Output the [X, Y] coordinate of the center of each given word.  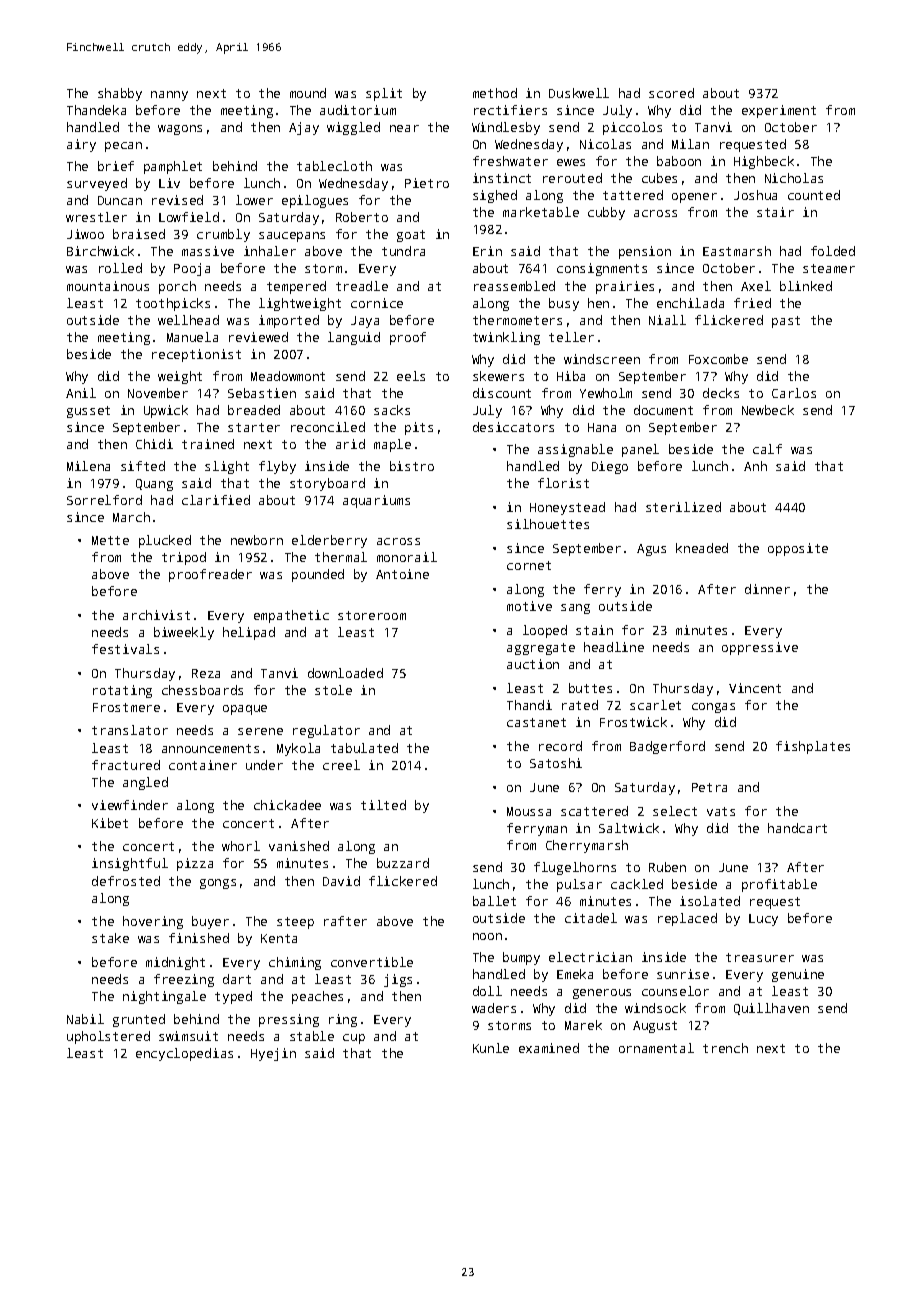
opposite [798, 549]
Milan [690, 144]
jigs [398, 980]
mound [308, 93]
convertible [372, 962]
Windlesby [506, 128]
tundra [403, 251]
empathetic [291, 616]
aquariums [376, 501]
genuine [798, 975]
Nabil [85, 1019]
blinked [806, 286]
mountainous [108, 286]
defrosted [126, 881]
